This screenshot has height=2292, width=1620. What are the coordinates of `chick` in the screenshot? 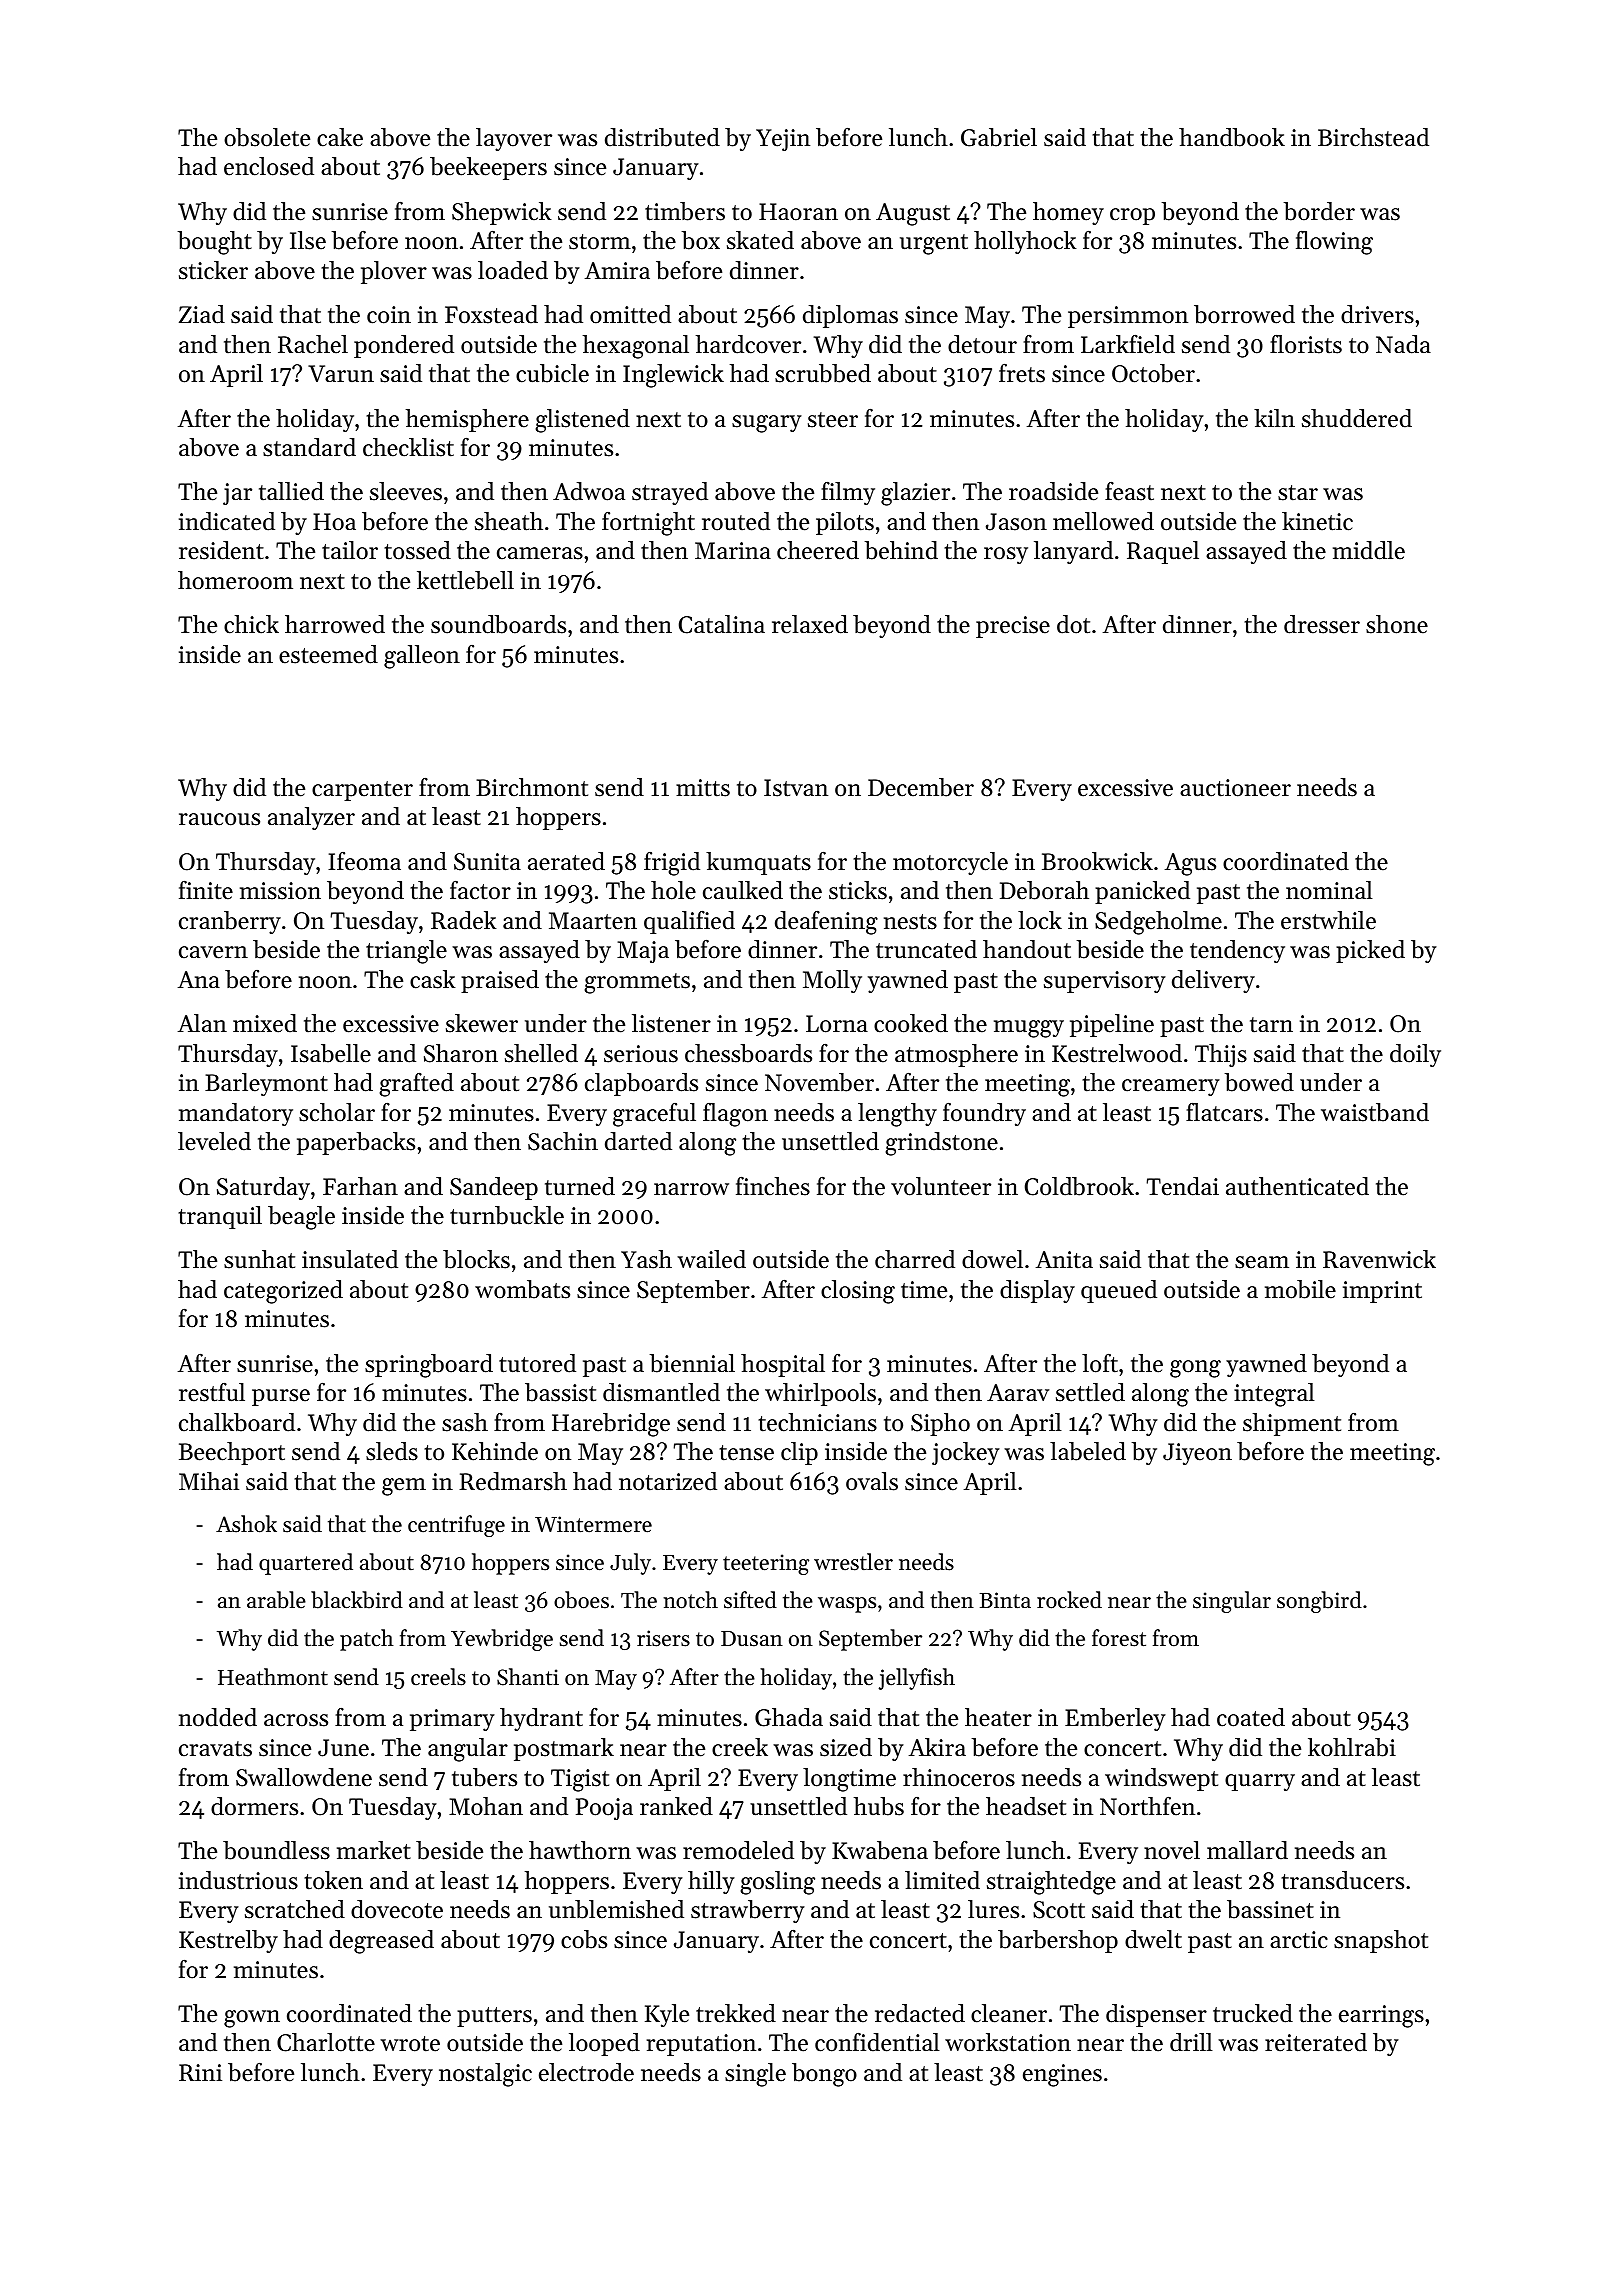 It's located at (251, 624).
